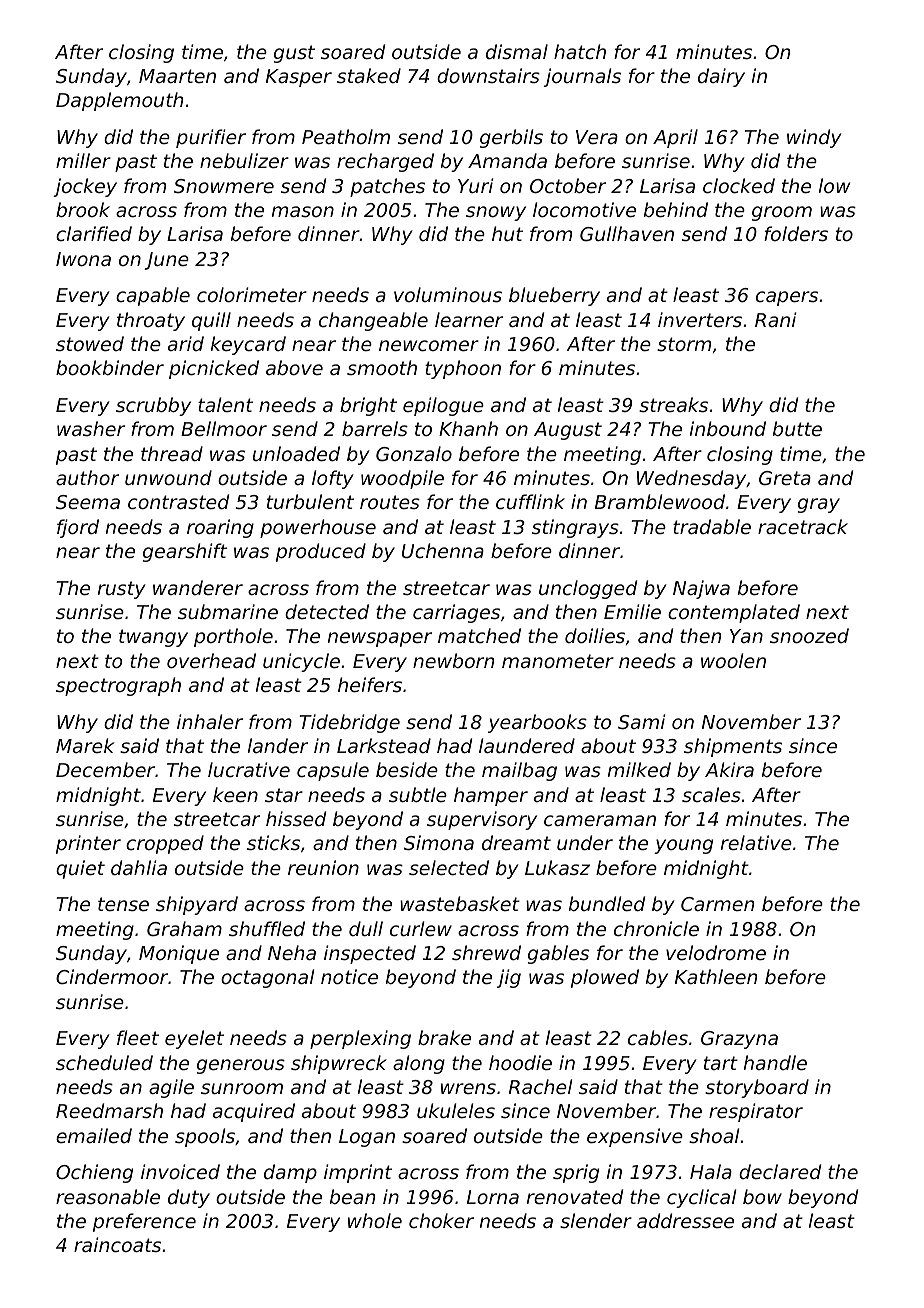 This screenshot has width=924, height=1308. I want to click on shipments, so click(733, 747).
